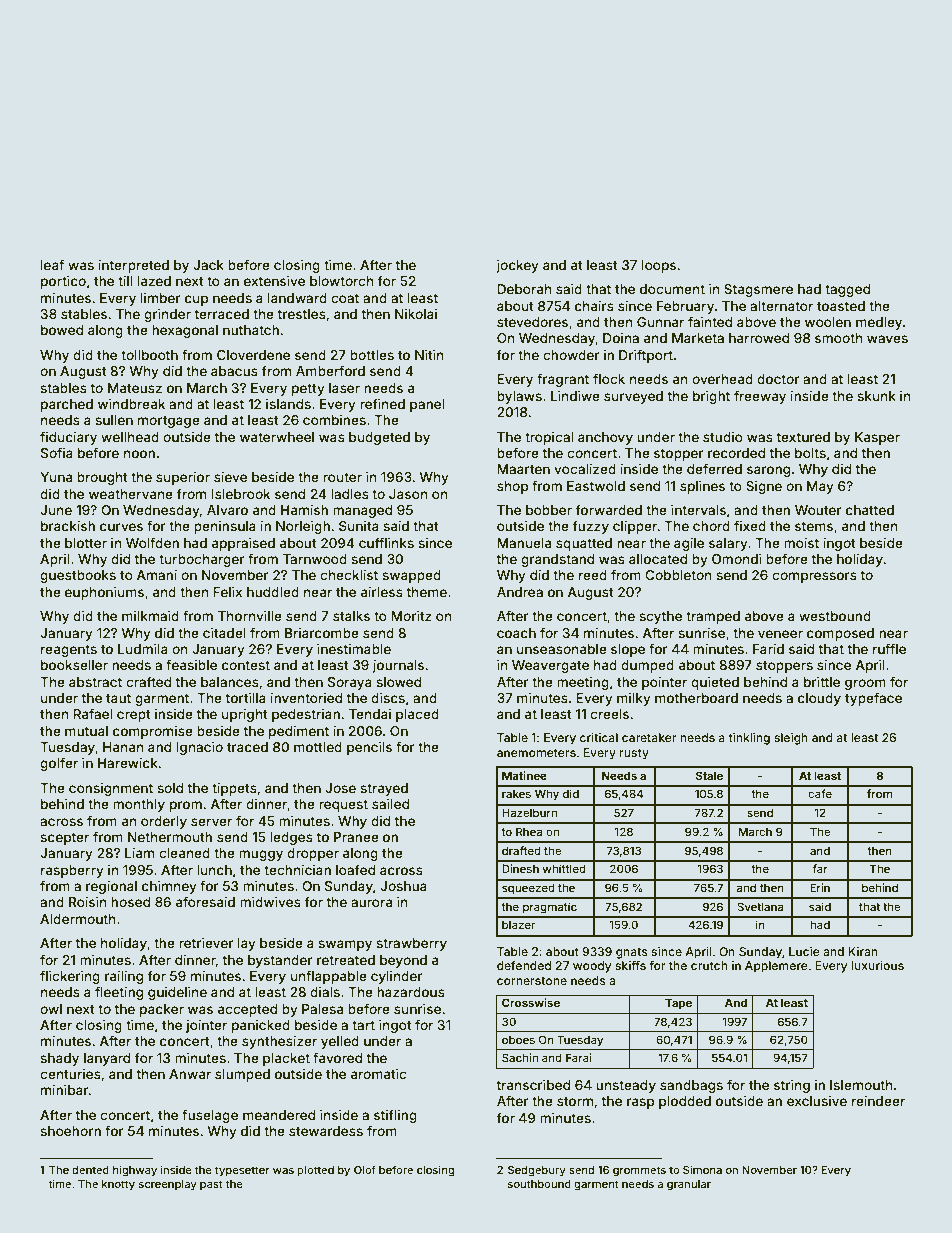 Image resolution: width=952 pixels, height=1233 pixels. What do you see at coordinates (69, 651) in the page?
I see `reagents` at bounding box center [69, 651].
